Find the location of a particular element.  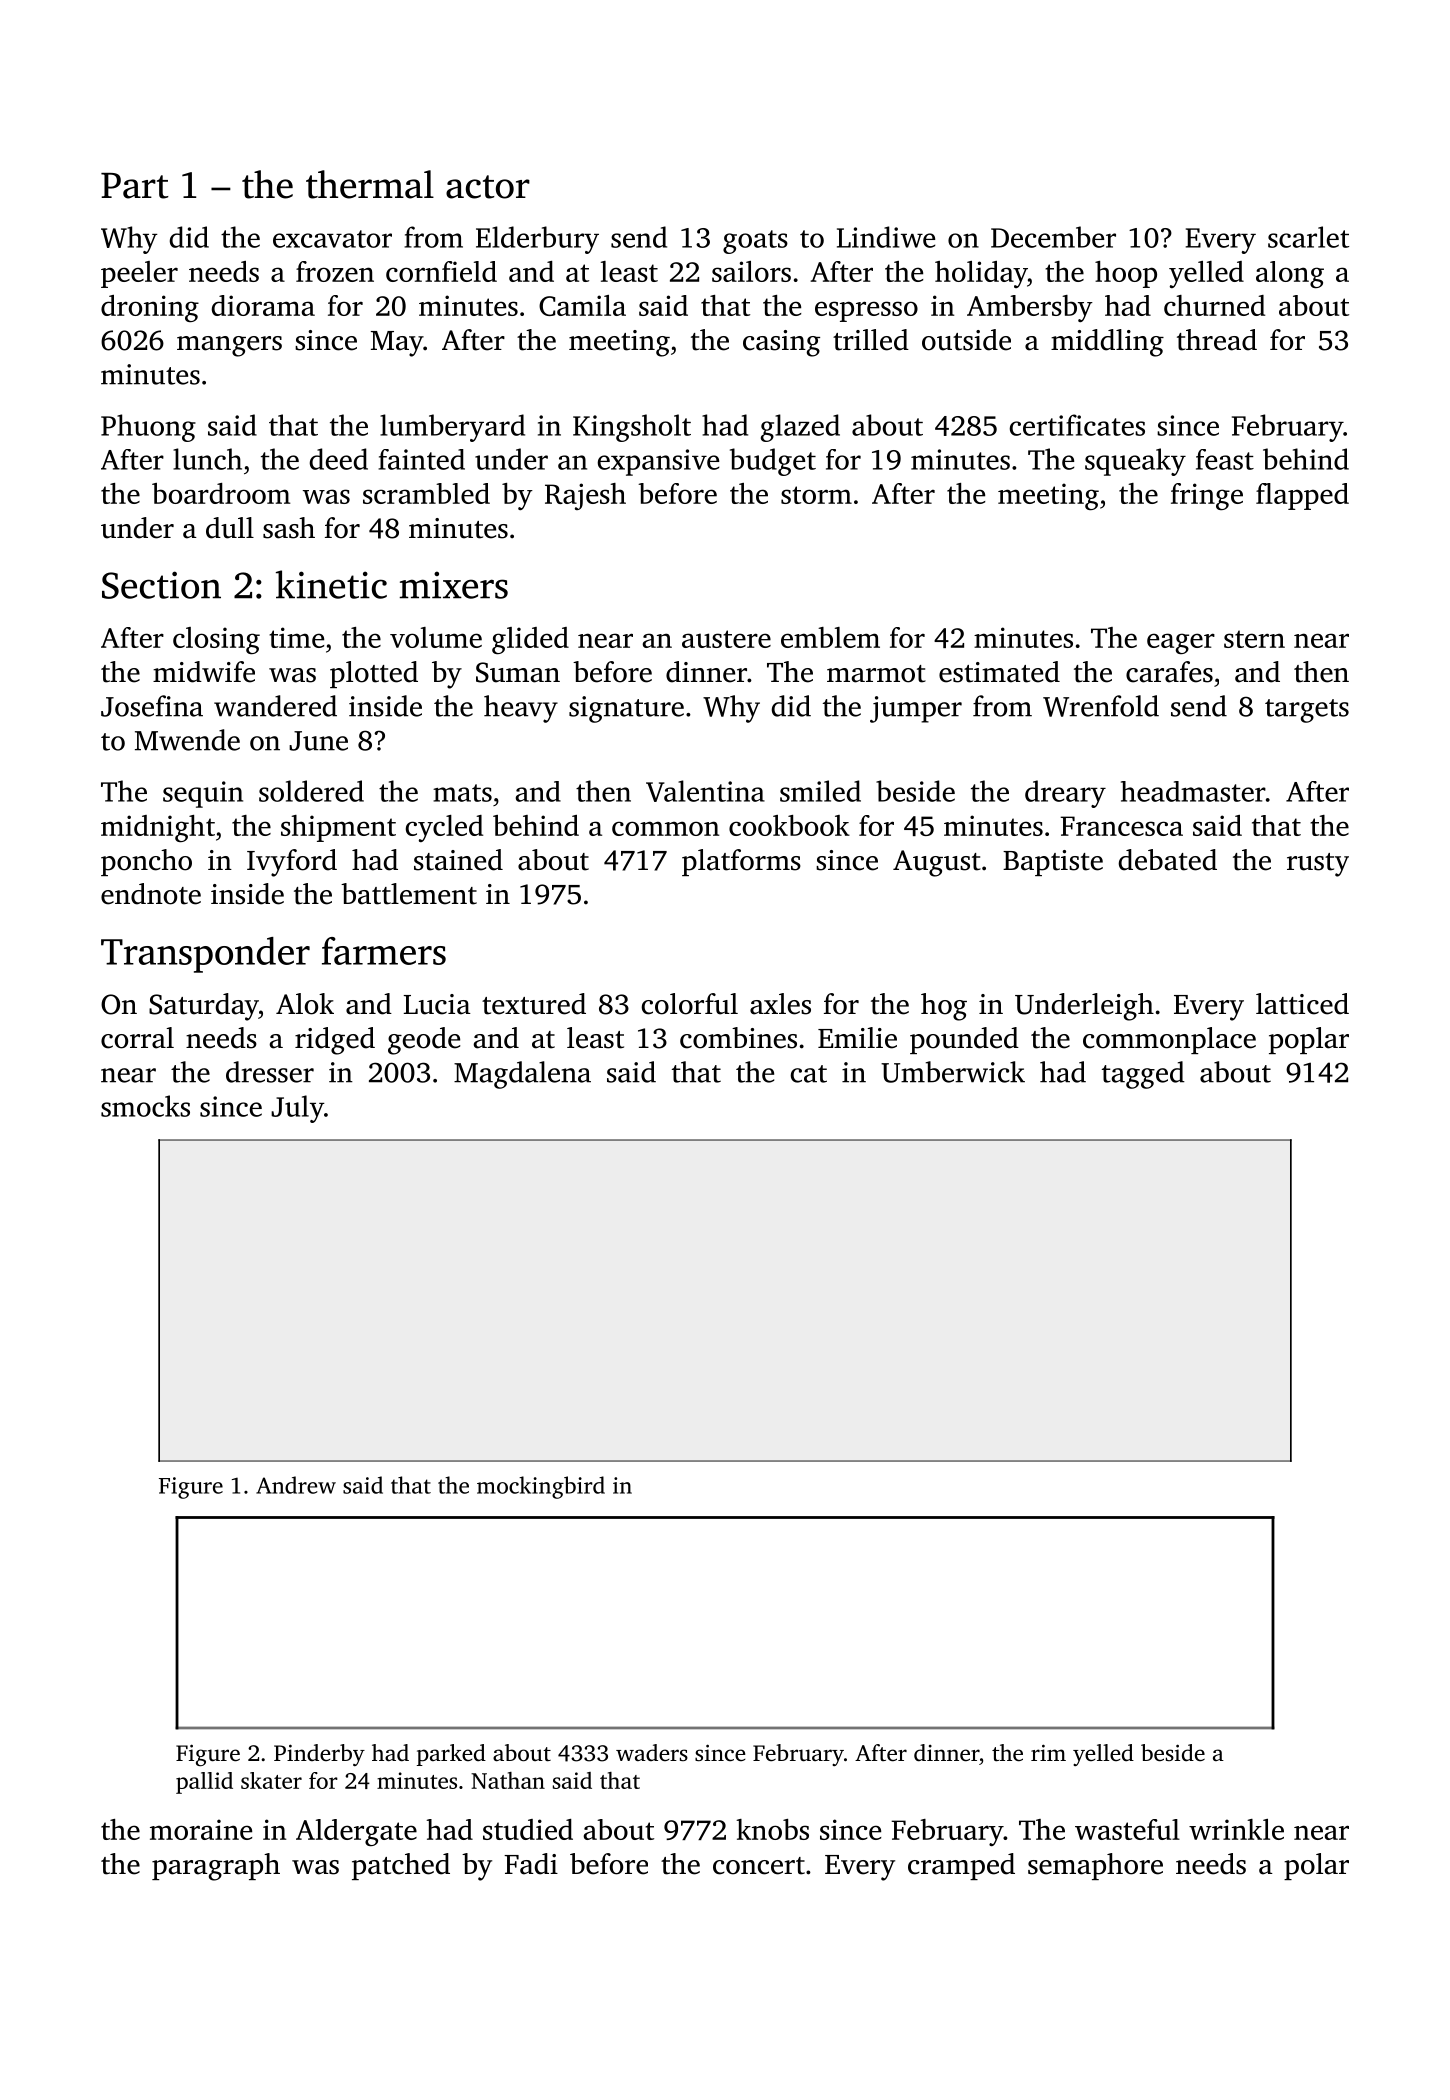

Umberwick is located at coordinates (953, 1072).
